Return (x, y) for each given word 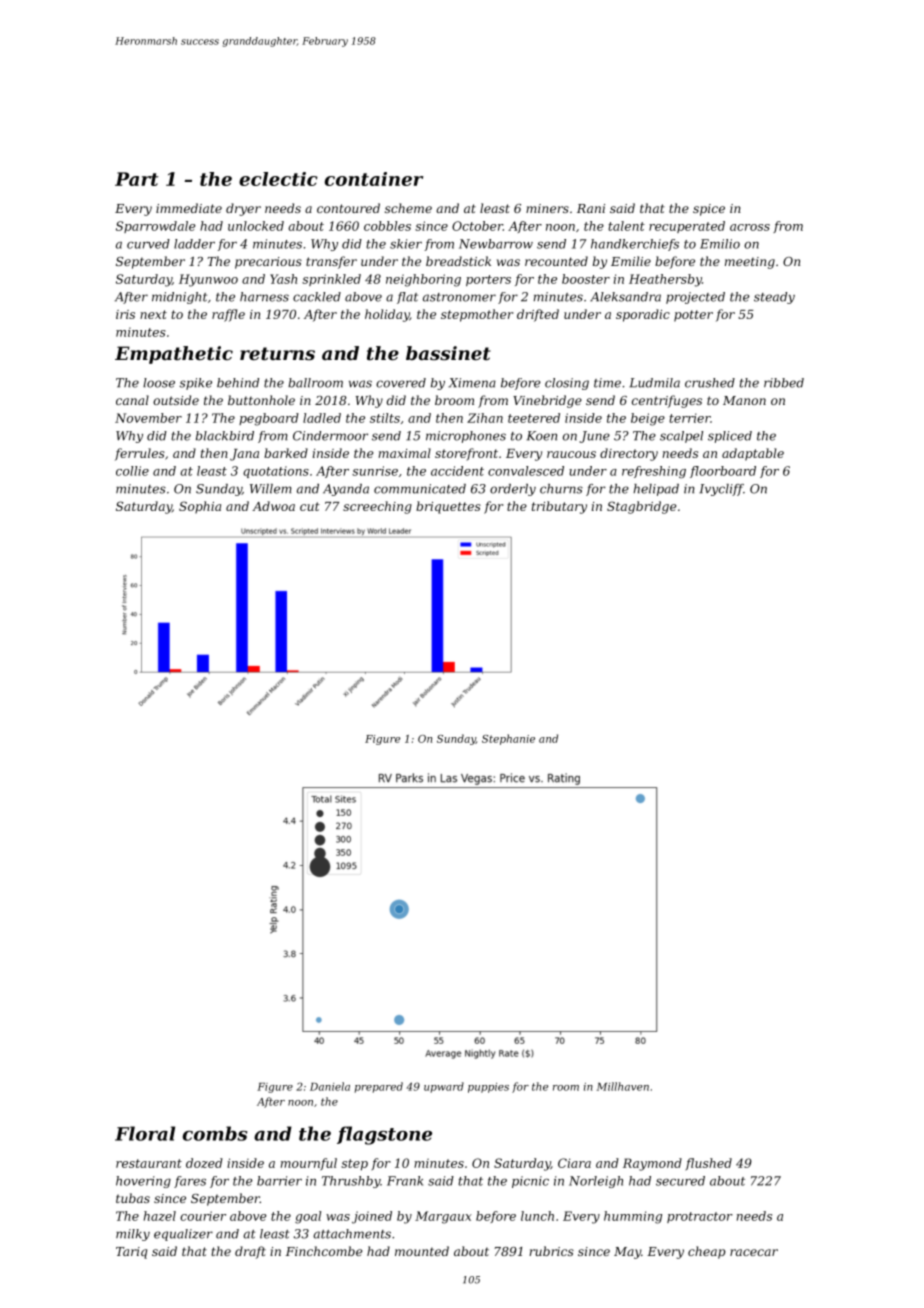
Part (136, 179)
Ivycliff (721, 490)
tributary (559, 507)
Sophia (200, 507)
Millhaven (623, 1086)
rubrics (551, 1251)
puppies (488, 1088)
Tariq (131, 1253)
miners (547, 208)
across (750, 227)
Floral (145, 1133)
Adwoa (273, 506)
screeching (377, 507)
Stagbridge (641, 507)
